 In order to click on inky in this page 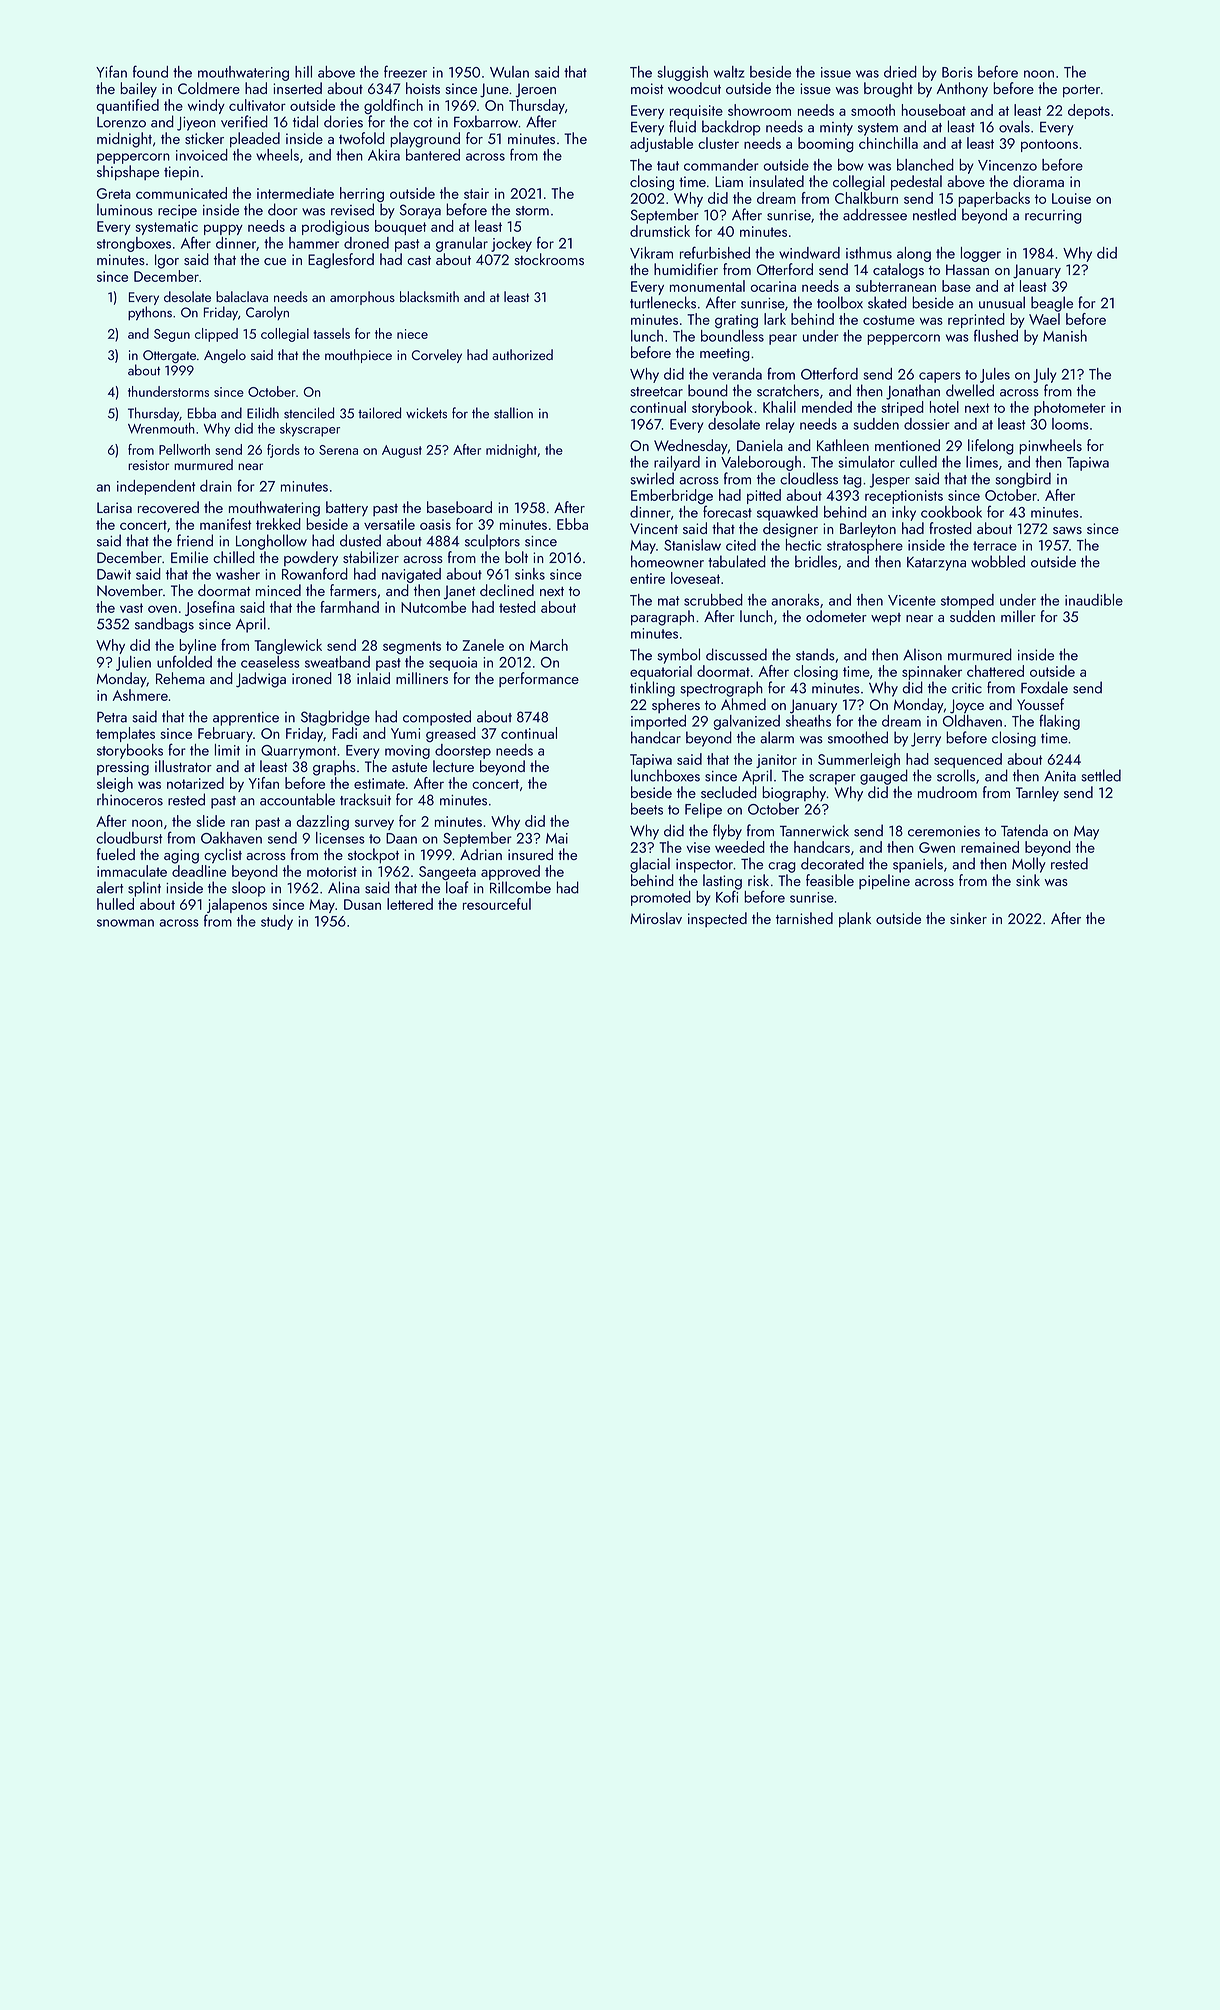, I will do `click(904, 513)`.
